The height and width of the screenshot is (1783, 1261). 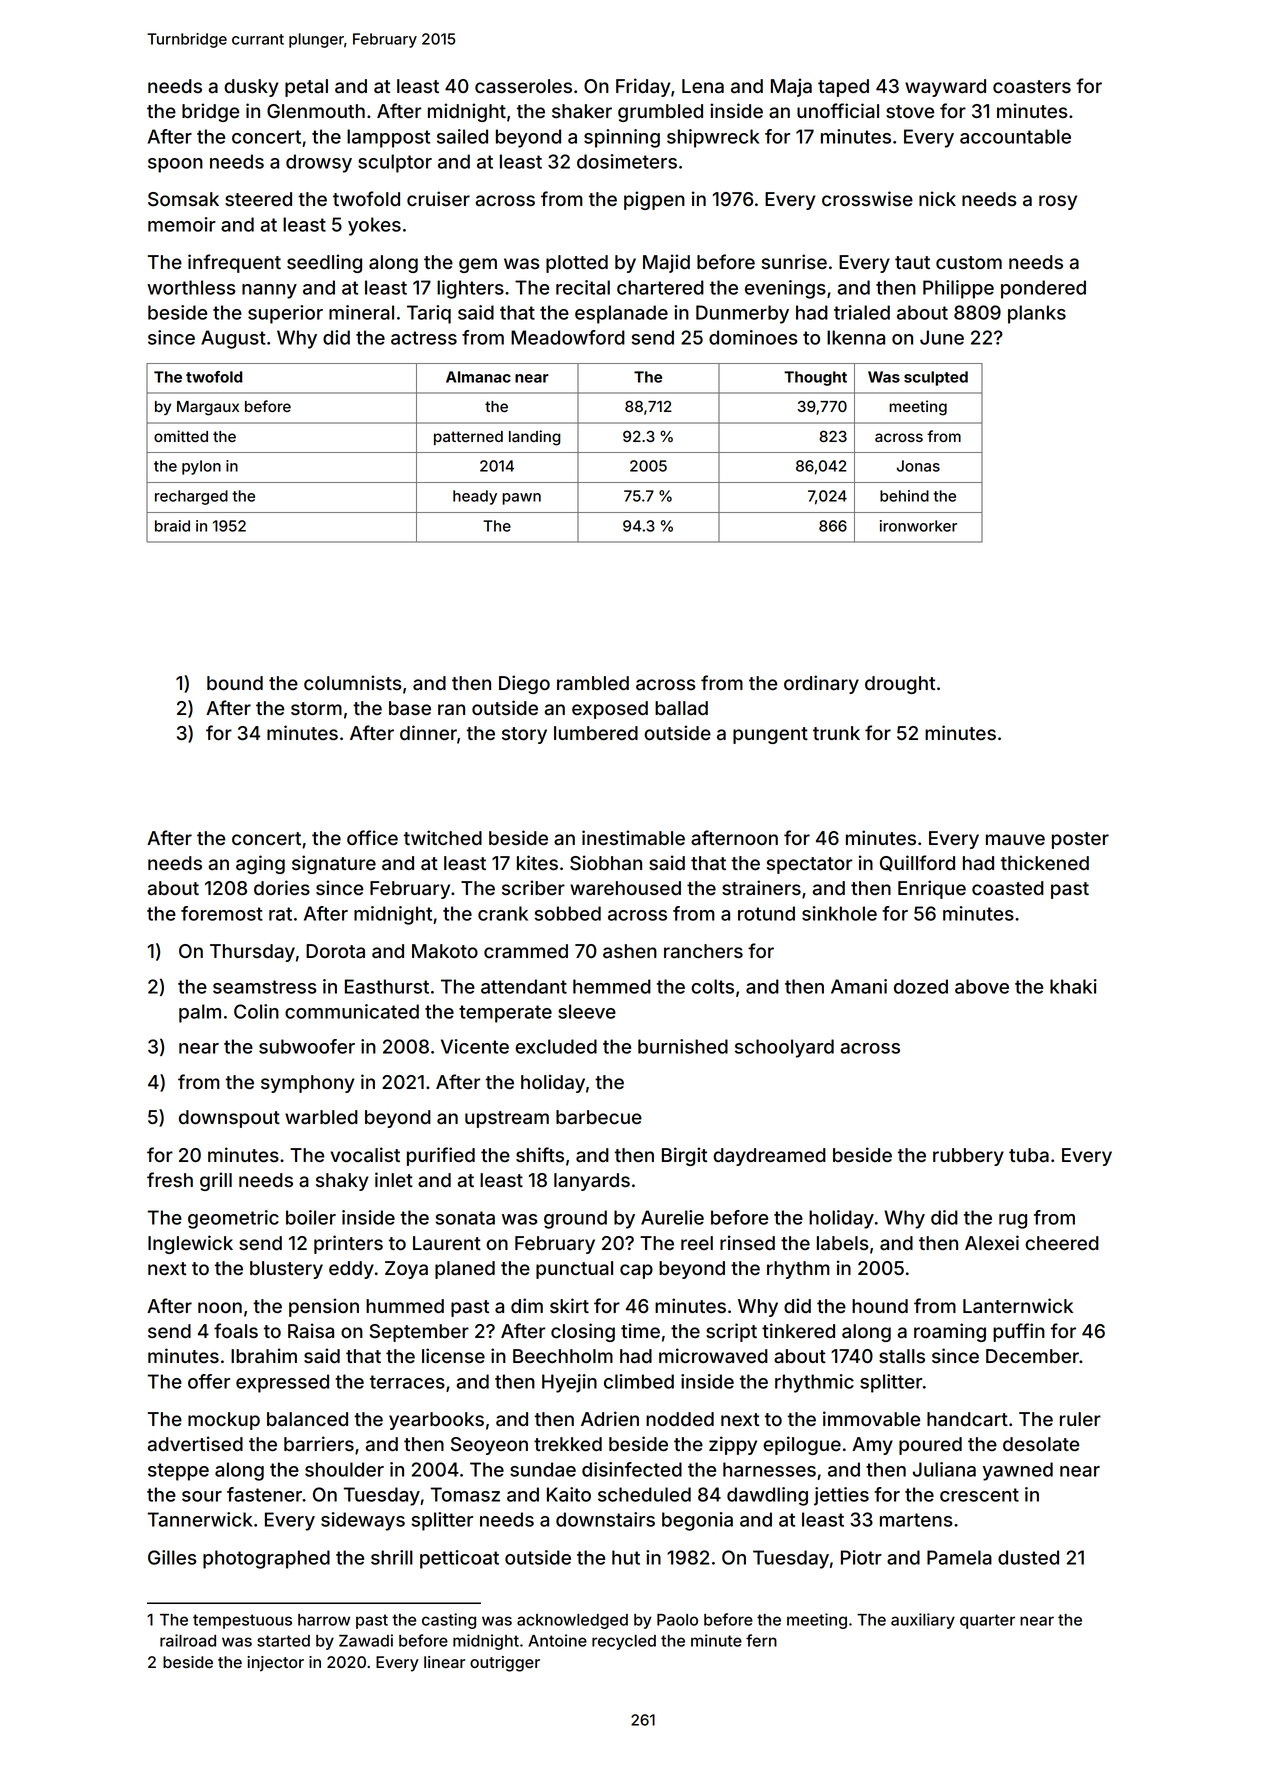 I want to click on poster, so click(x=1080, y=840).
